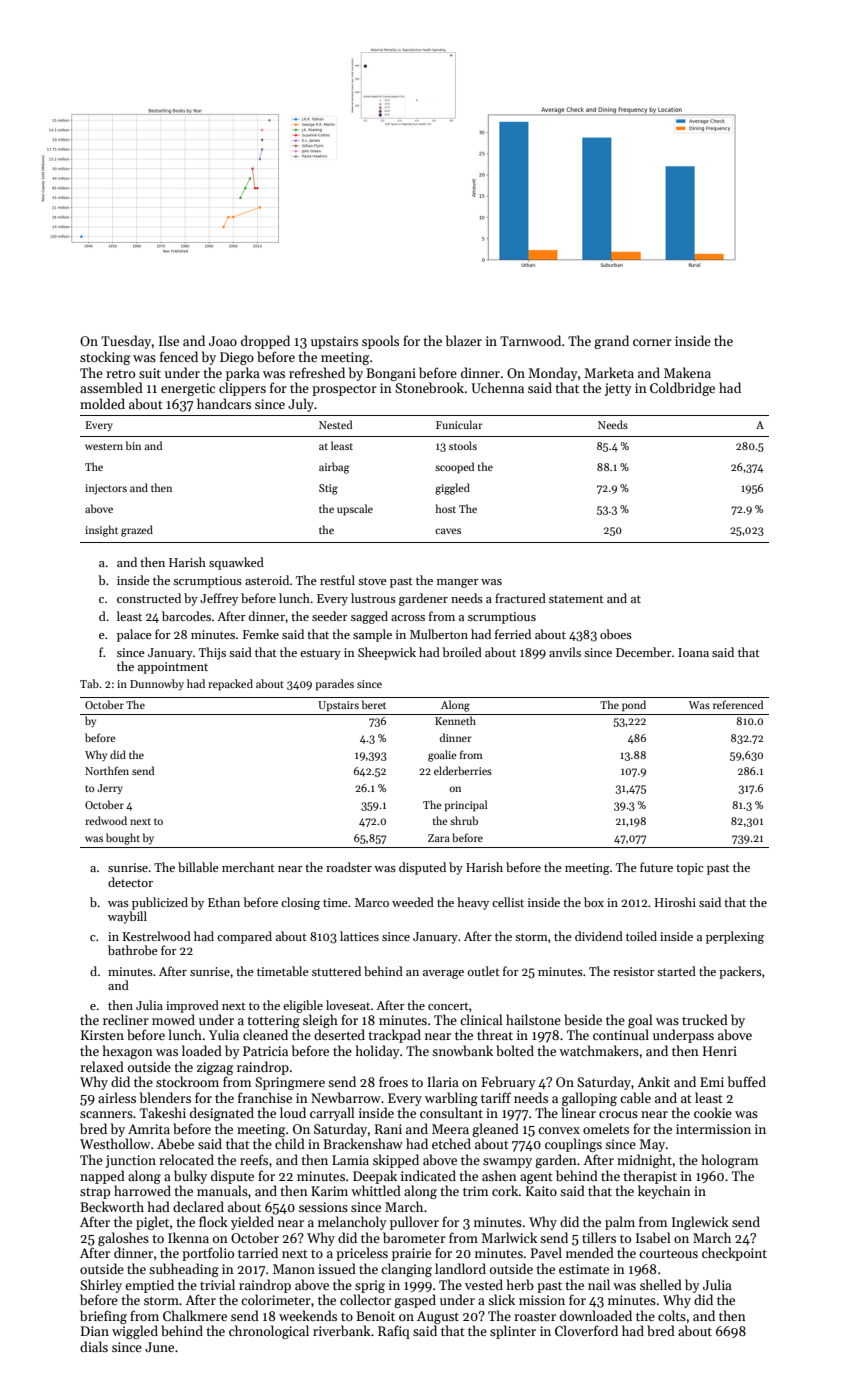 This screenshot has height=1400, width=849. What do you see at coordinates (261, 634) in the screenshot?
I see `Femke` at bounding box center [261, 634].
